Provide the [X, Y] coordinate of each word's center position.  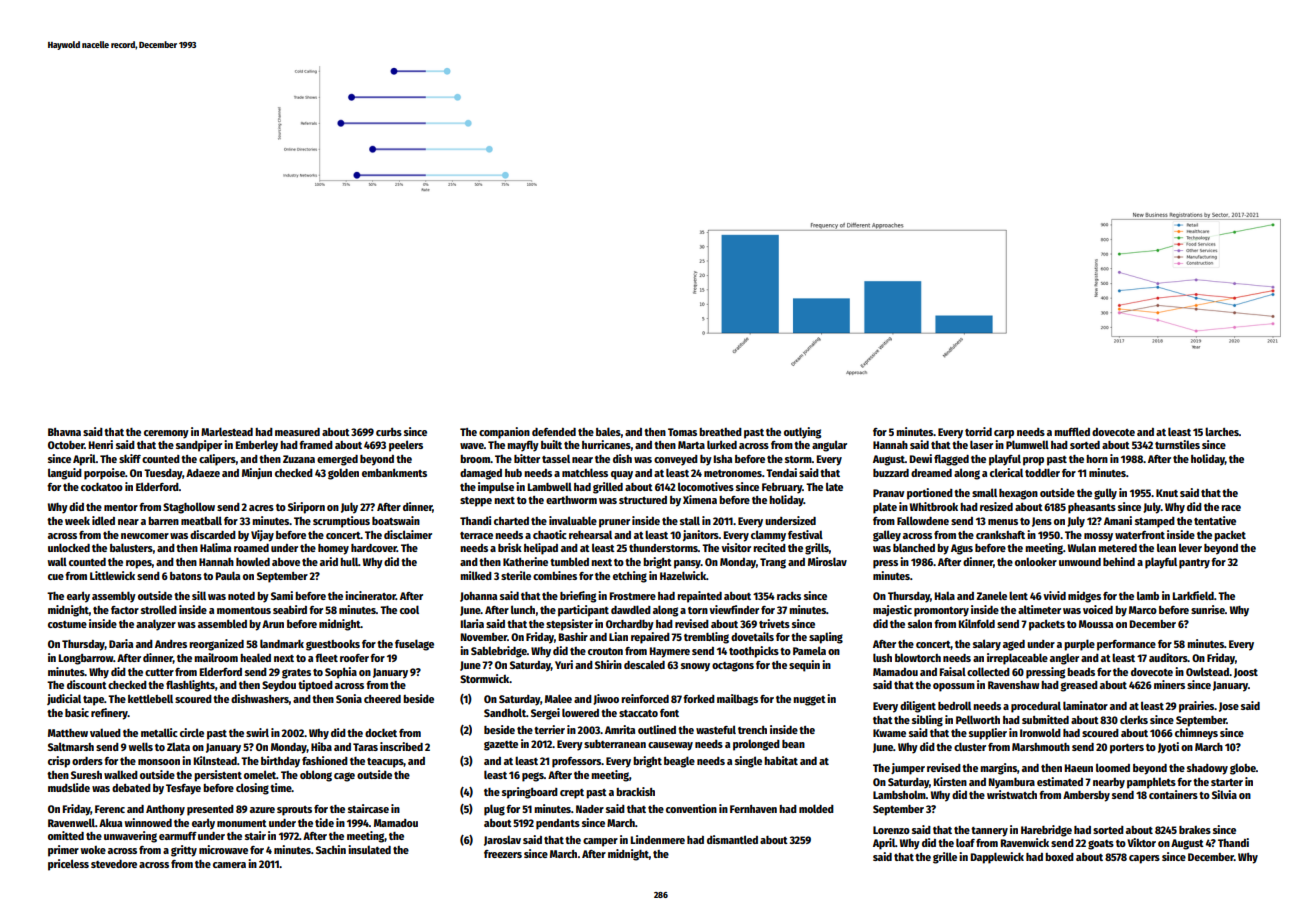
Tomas [682, 432]
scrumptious [341, 522]
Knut [1167, 493]
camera [229, 865]
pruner [614, 523]
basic [77, 712]
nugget [809, 701]
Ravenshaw [1014, 685]
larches [1222, 431]
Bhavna [64, 432]
